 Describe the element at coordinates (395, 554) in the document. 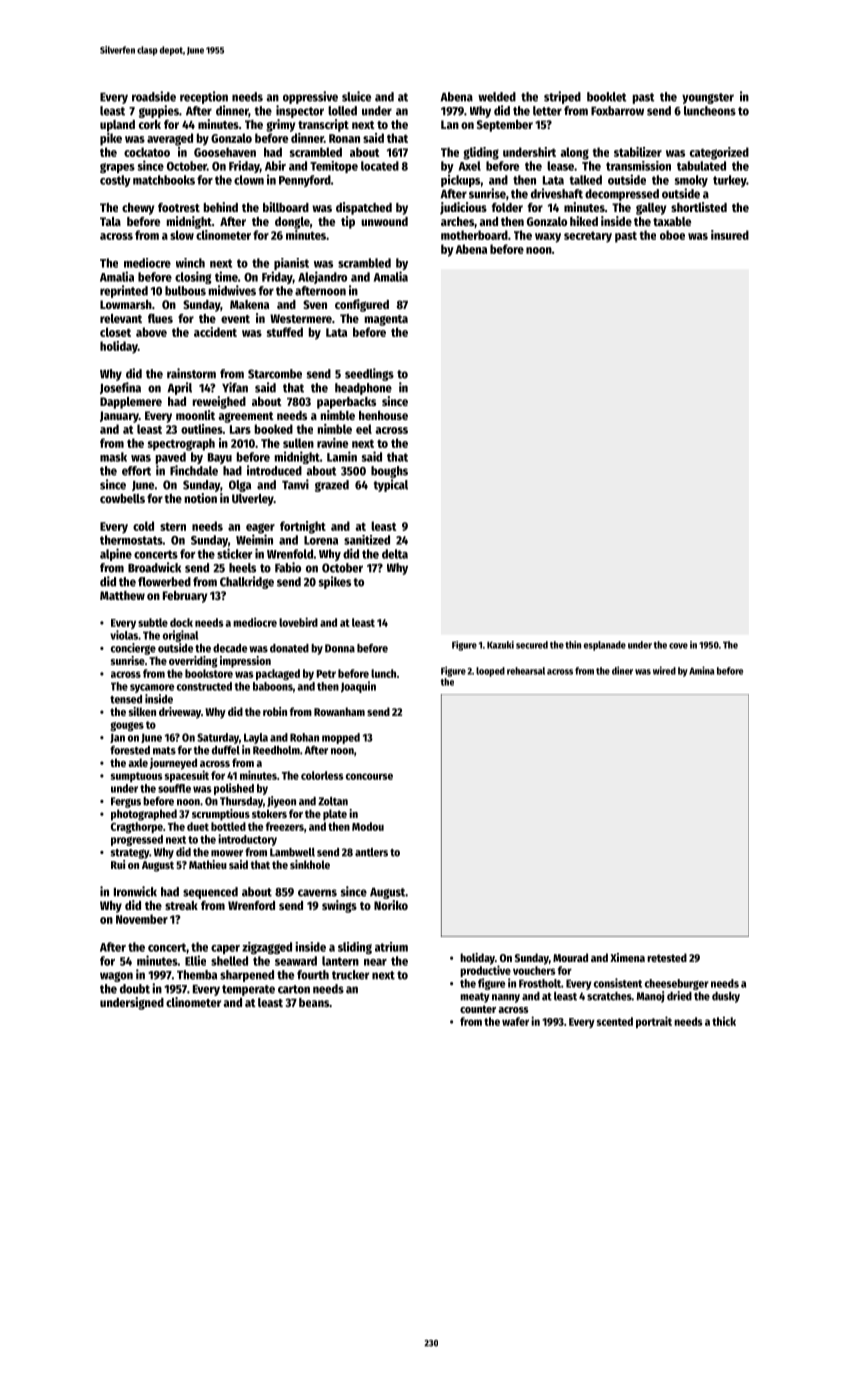

I see `delta` at that location.
